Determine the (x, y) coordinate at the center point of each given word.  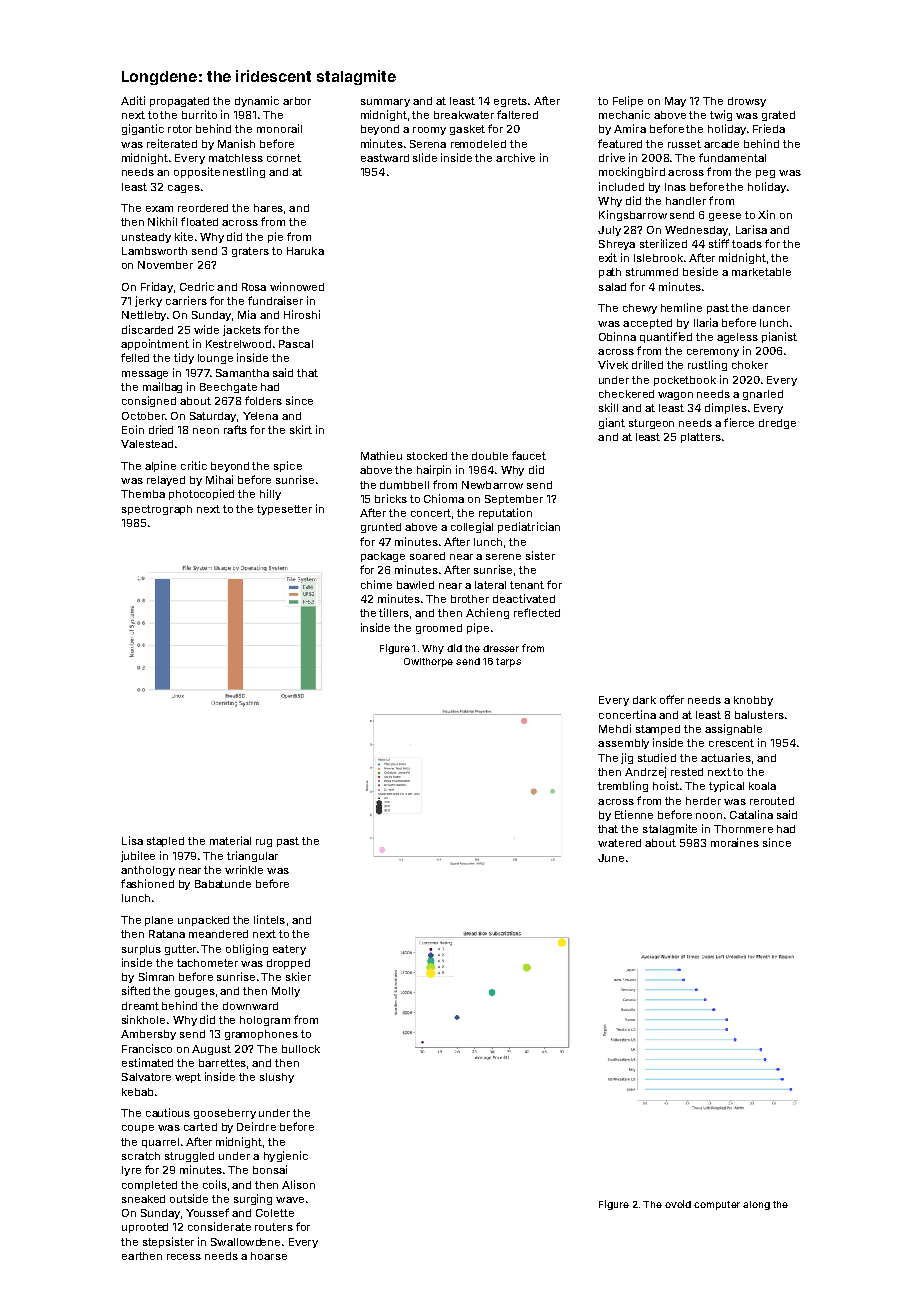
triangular (252, 856)
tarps (508, 662)
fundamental (732, 157)
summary (385, 103)
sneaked (143, 1199)
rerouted (772, 801)
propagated (179, 102)
